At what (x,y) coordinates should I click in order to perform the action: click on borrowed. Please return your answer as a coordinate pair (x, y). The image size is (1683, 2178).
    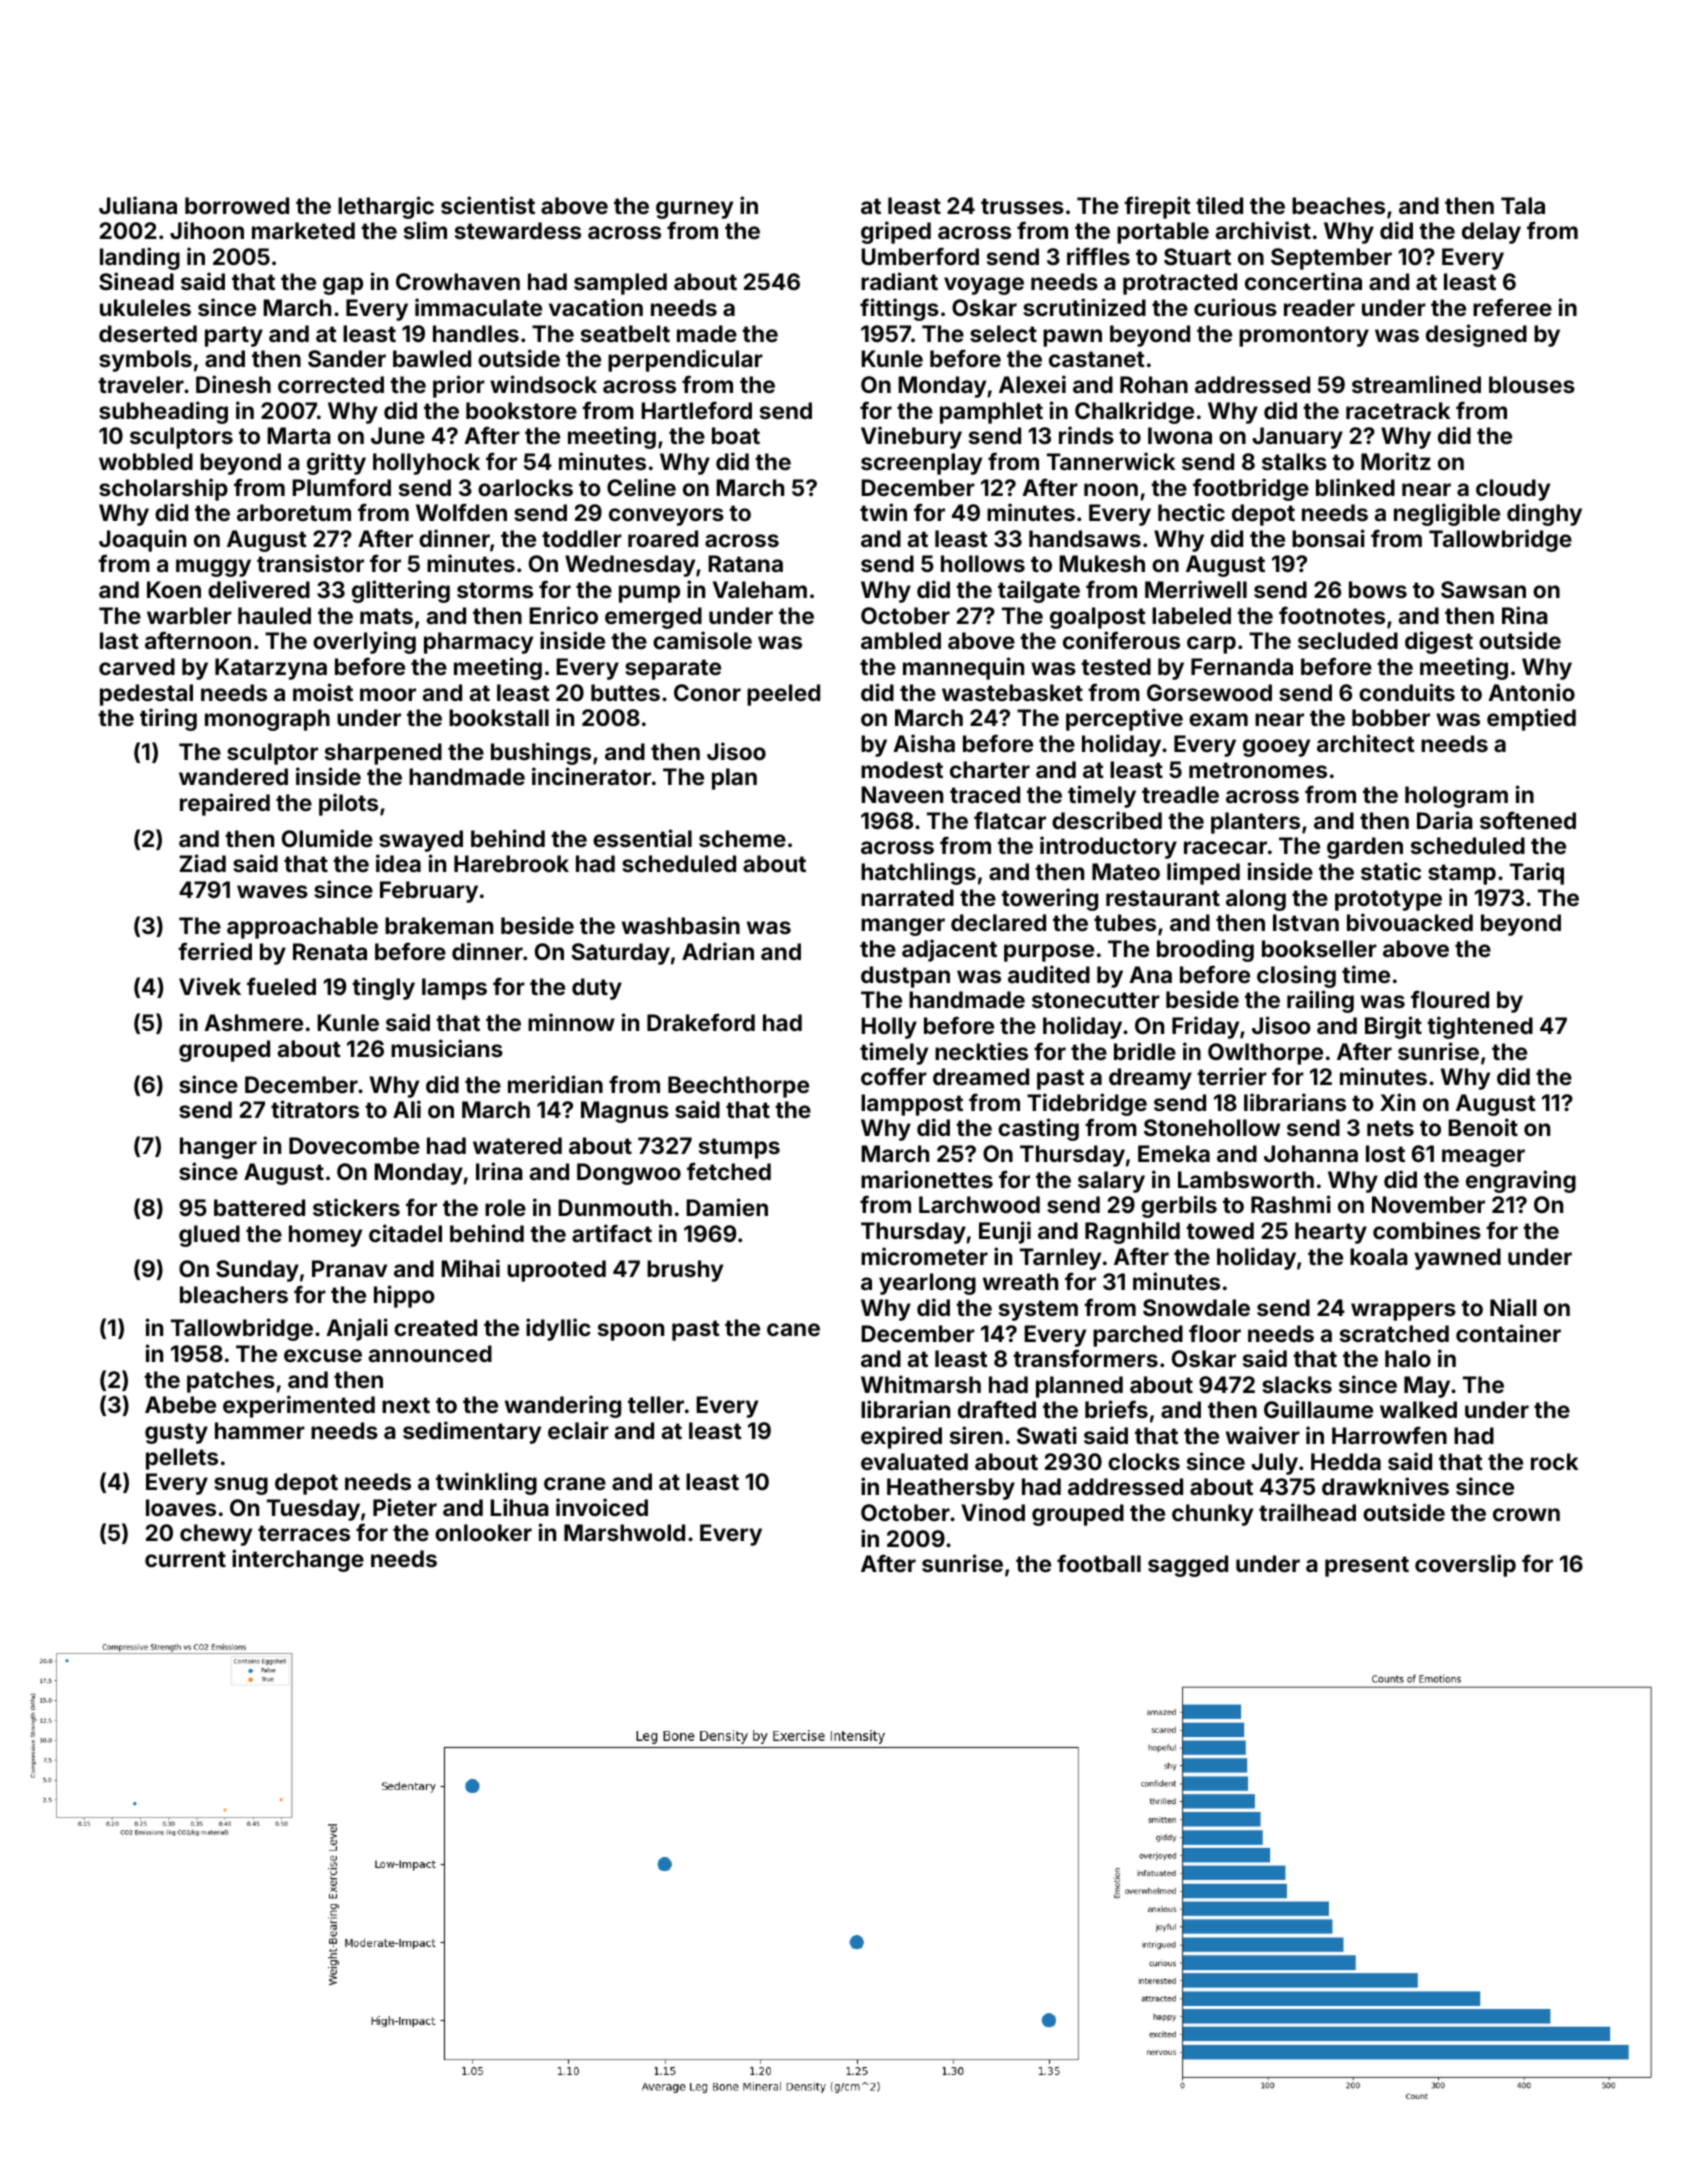
    Looking at the image, I should click on (237, 205).
